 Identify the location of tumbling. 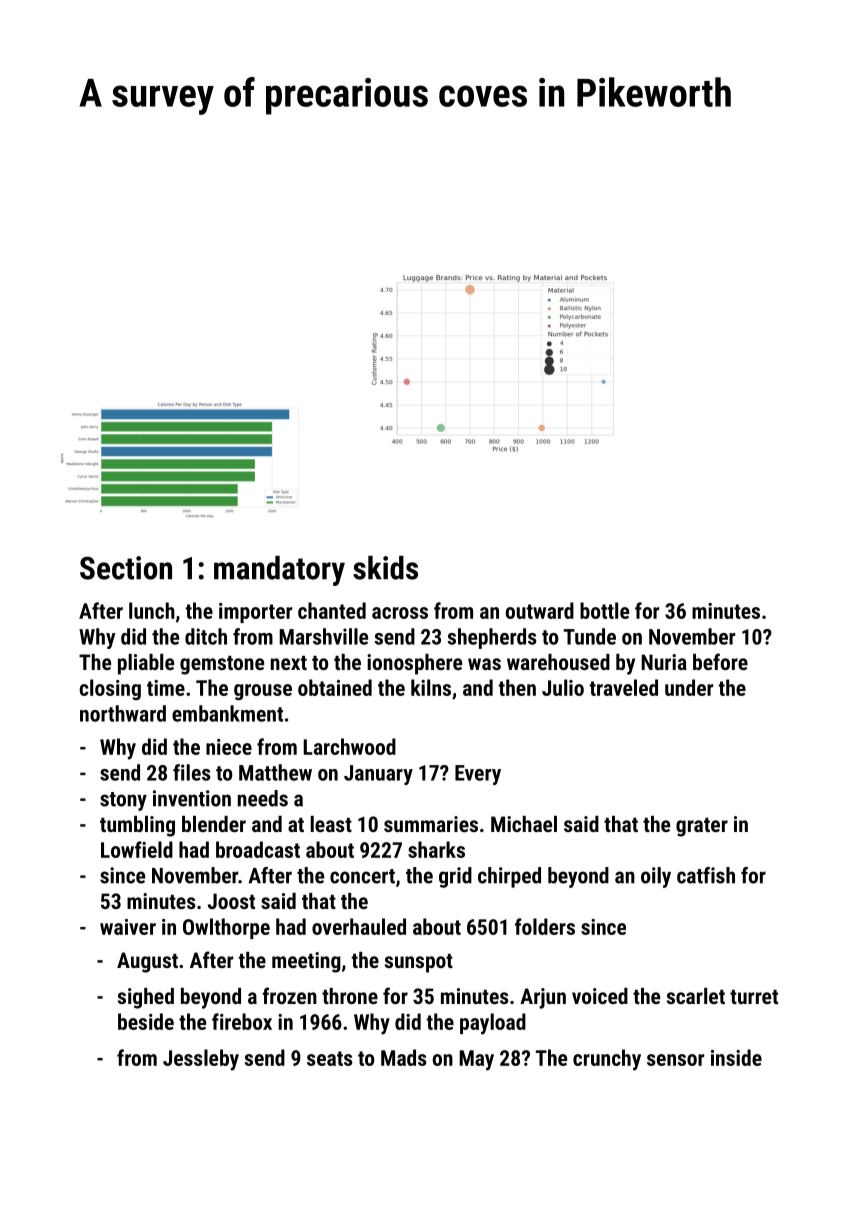
(137, 826).
